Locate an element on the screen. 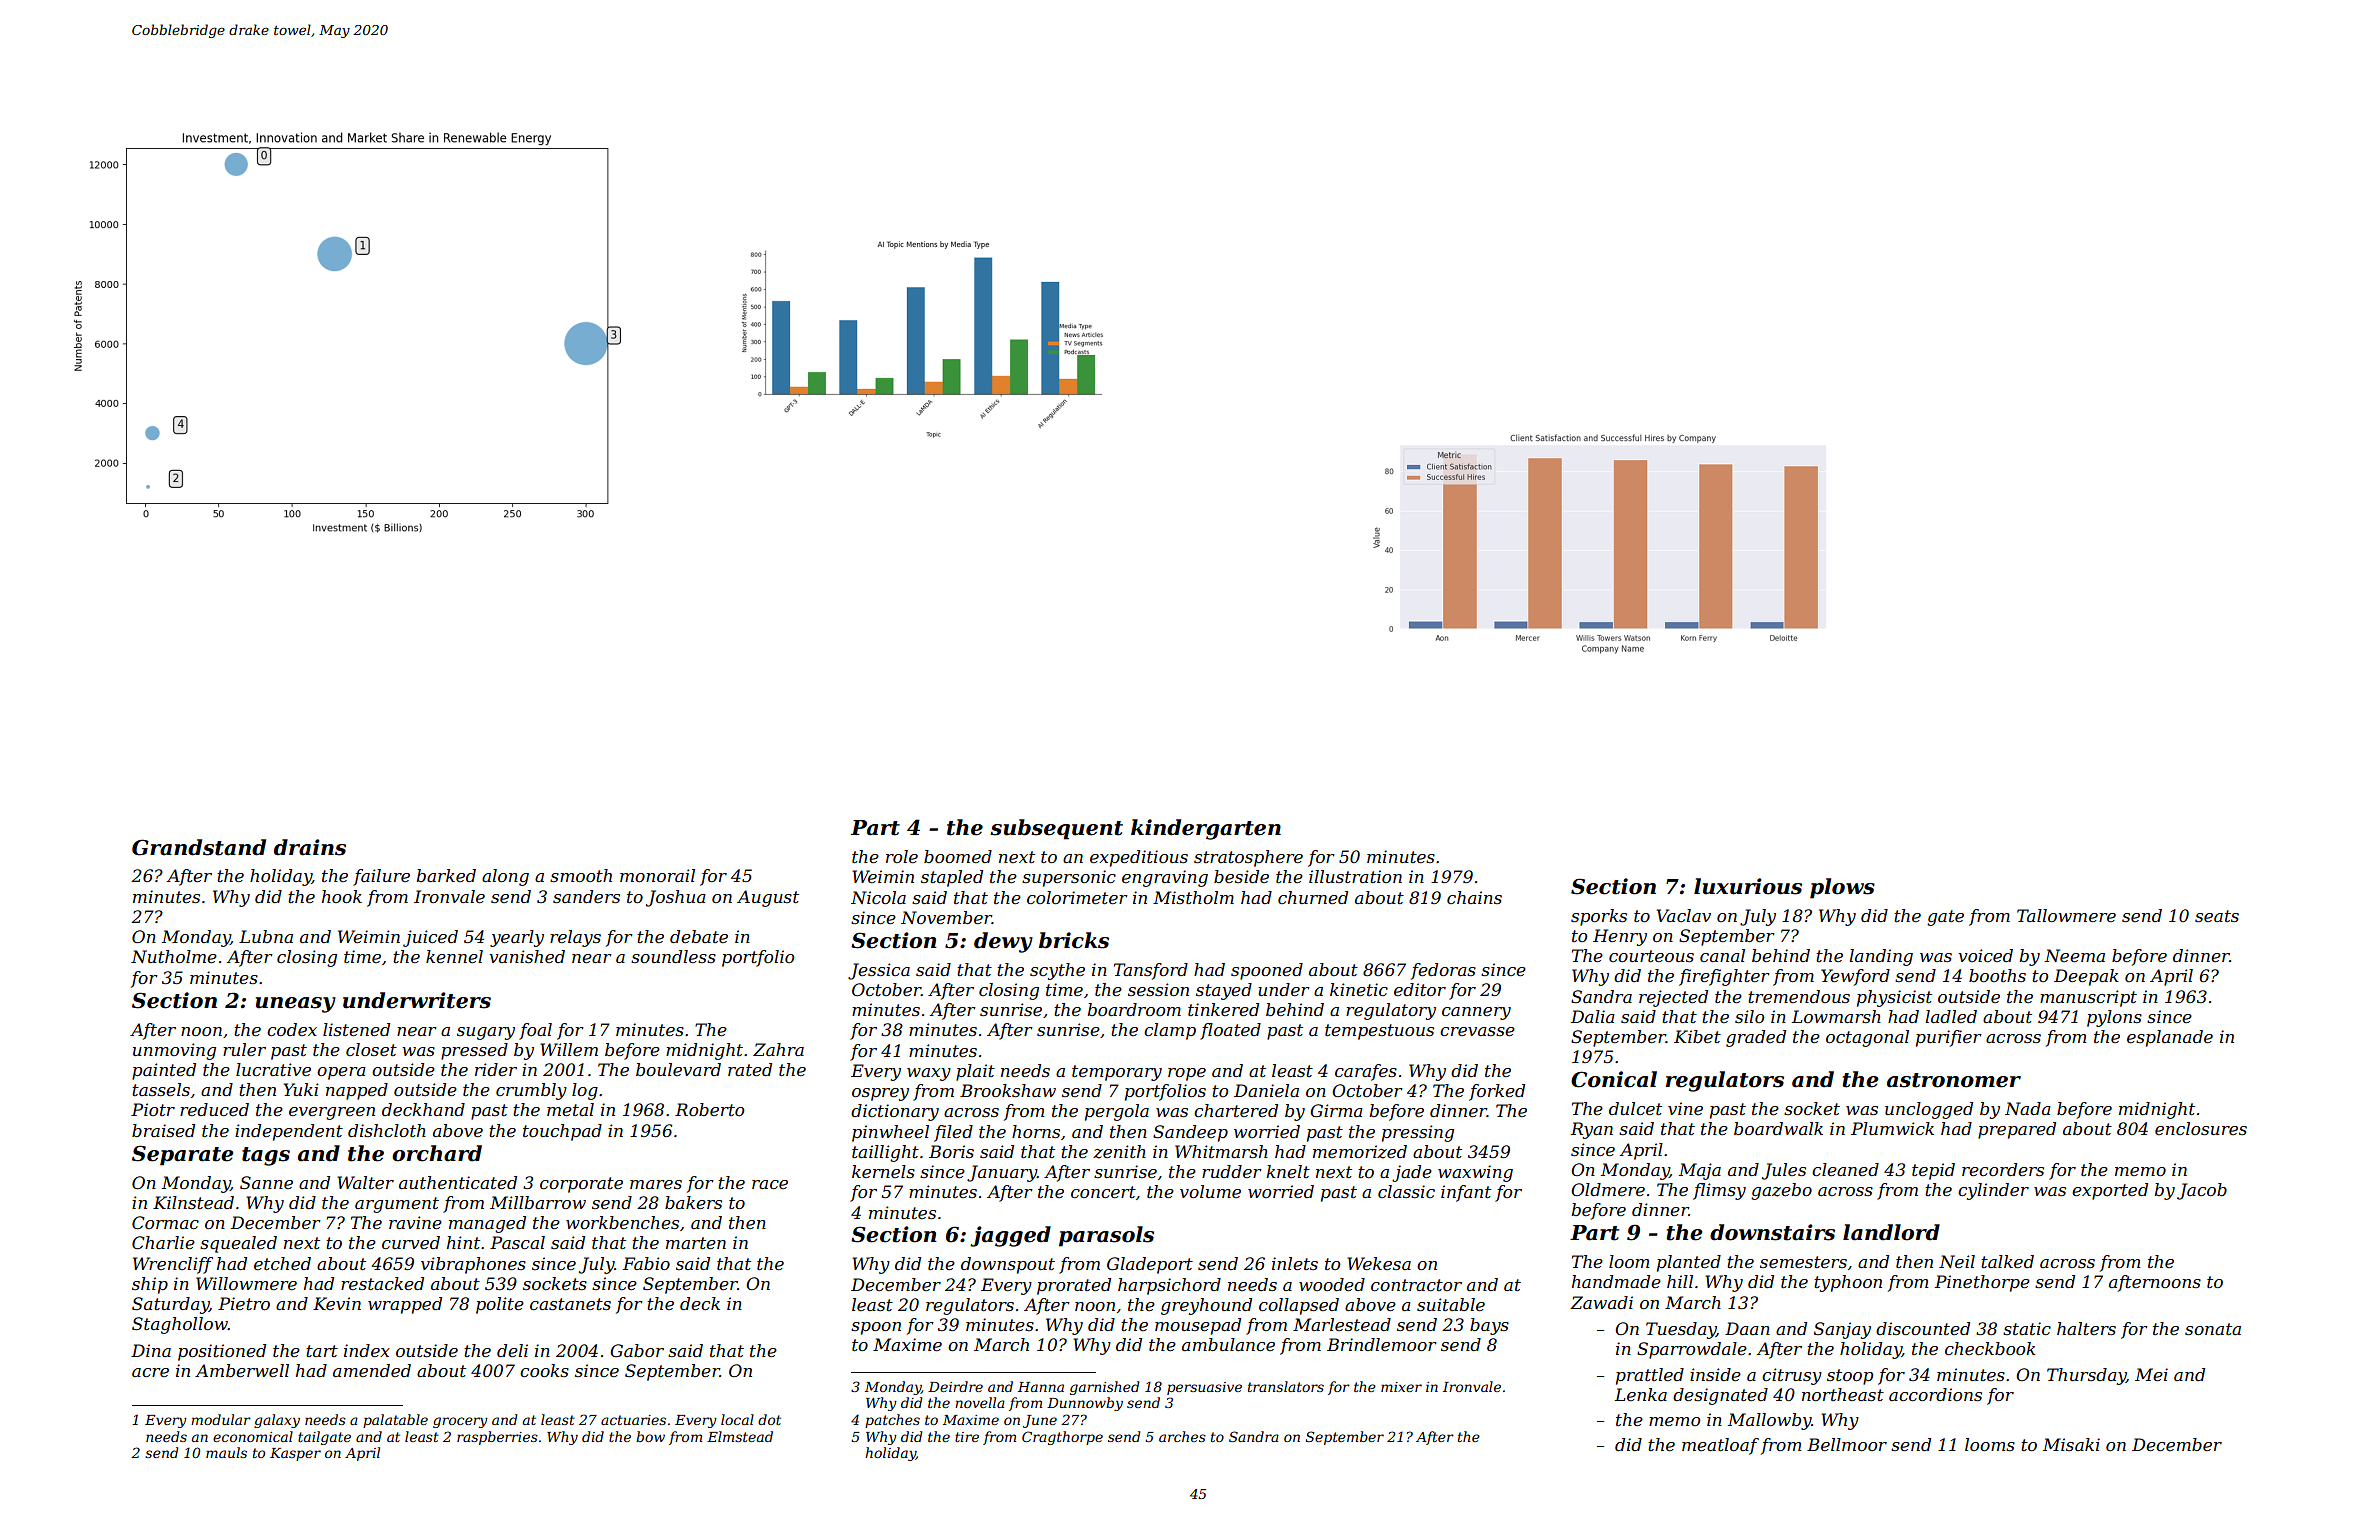  drains is located at coordinates (310, 847).
